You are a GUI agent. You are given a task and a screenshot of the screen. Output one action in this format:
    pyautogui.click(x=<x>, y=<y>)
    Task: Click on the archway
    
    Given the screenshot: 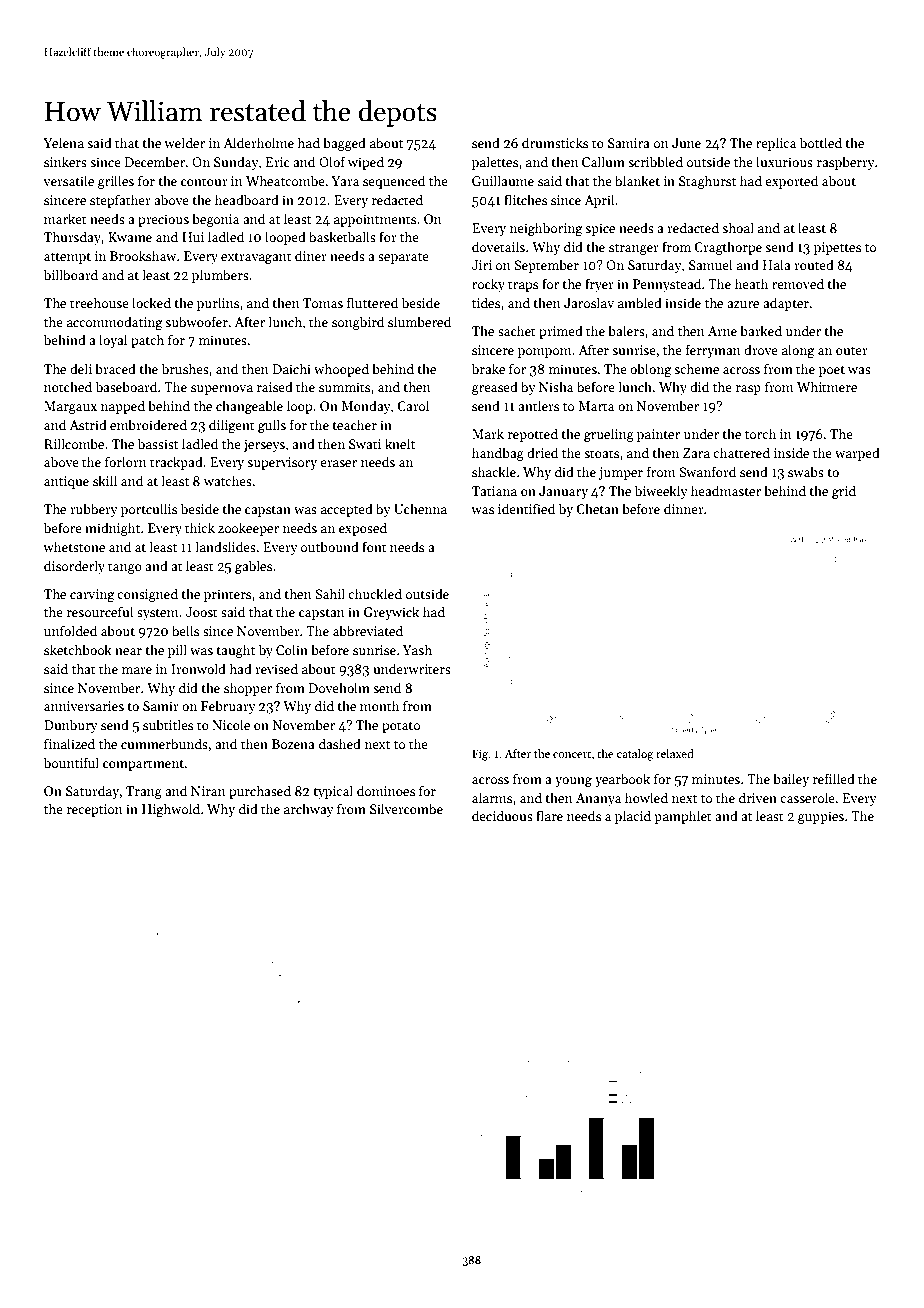 What is the action you would take?
    pyautogui.click(x=309, y=810)
